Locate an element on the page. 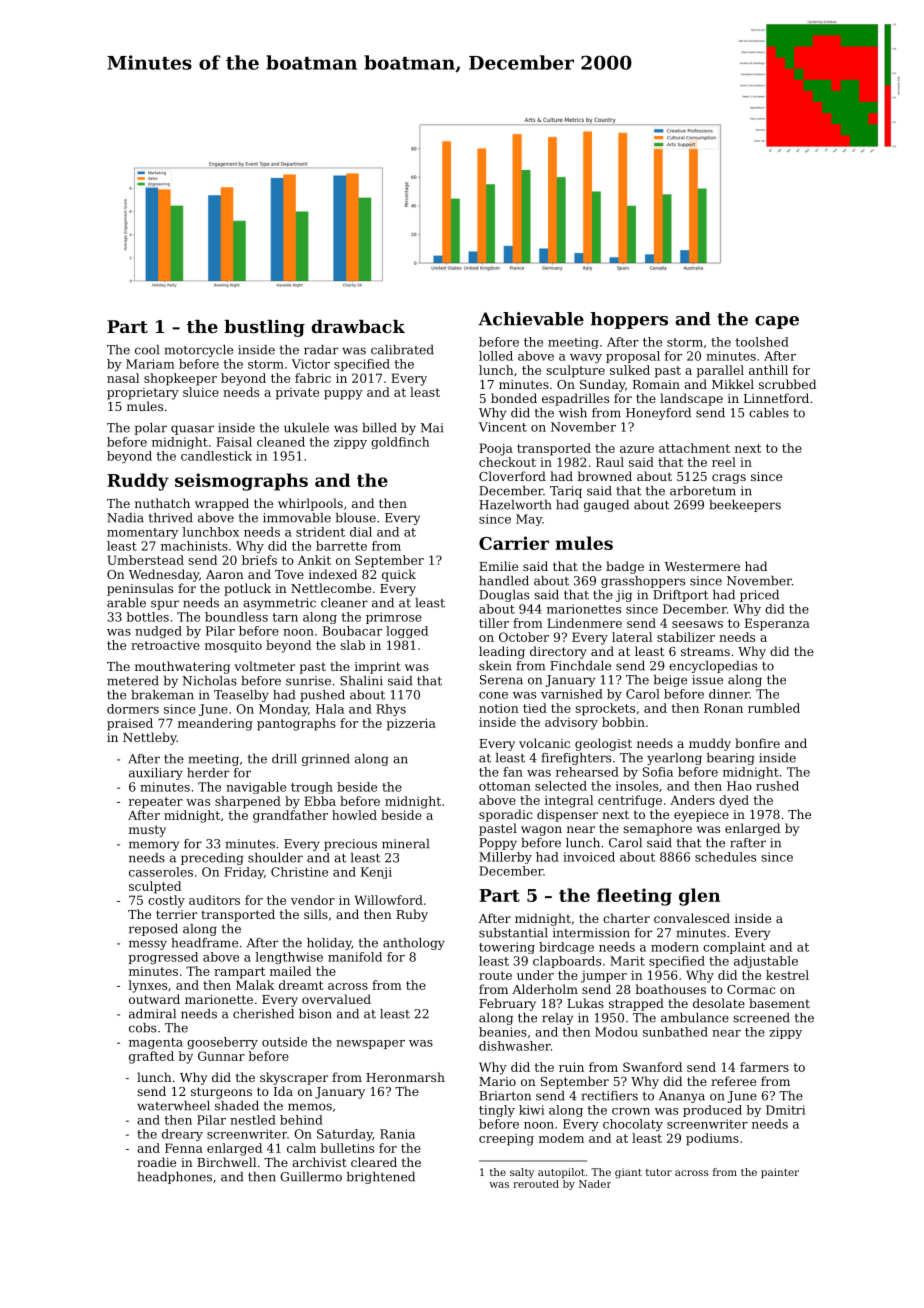  Cloverford is located at coordinates (512, 476).
